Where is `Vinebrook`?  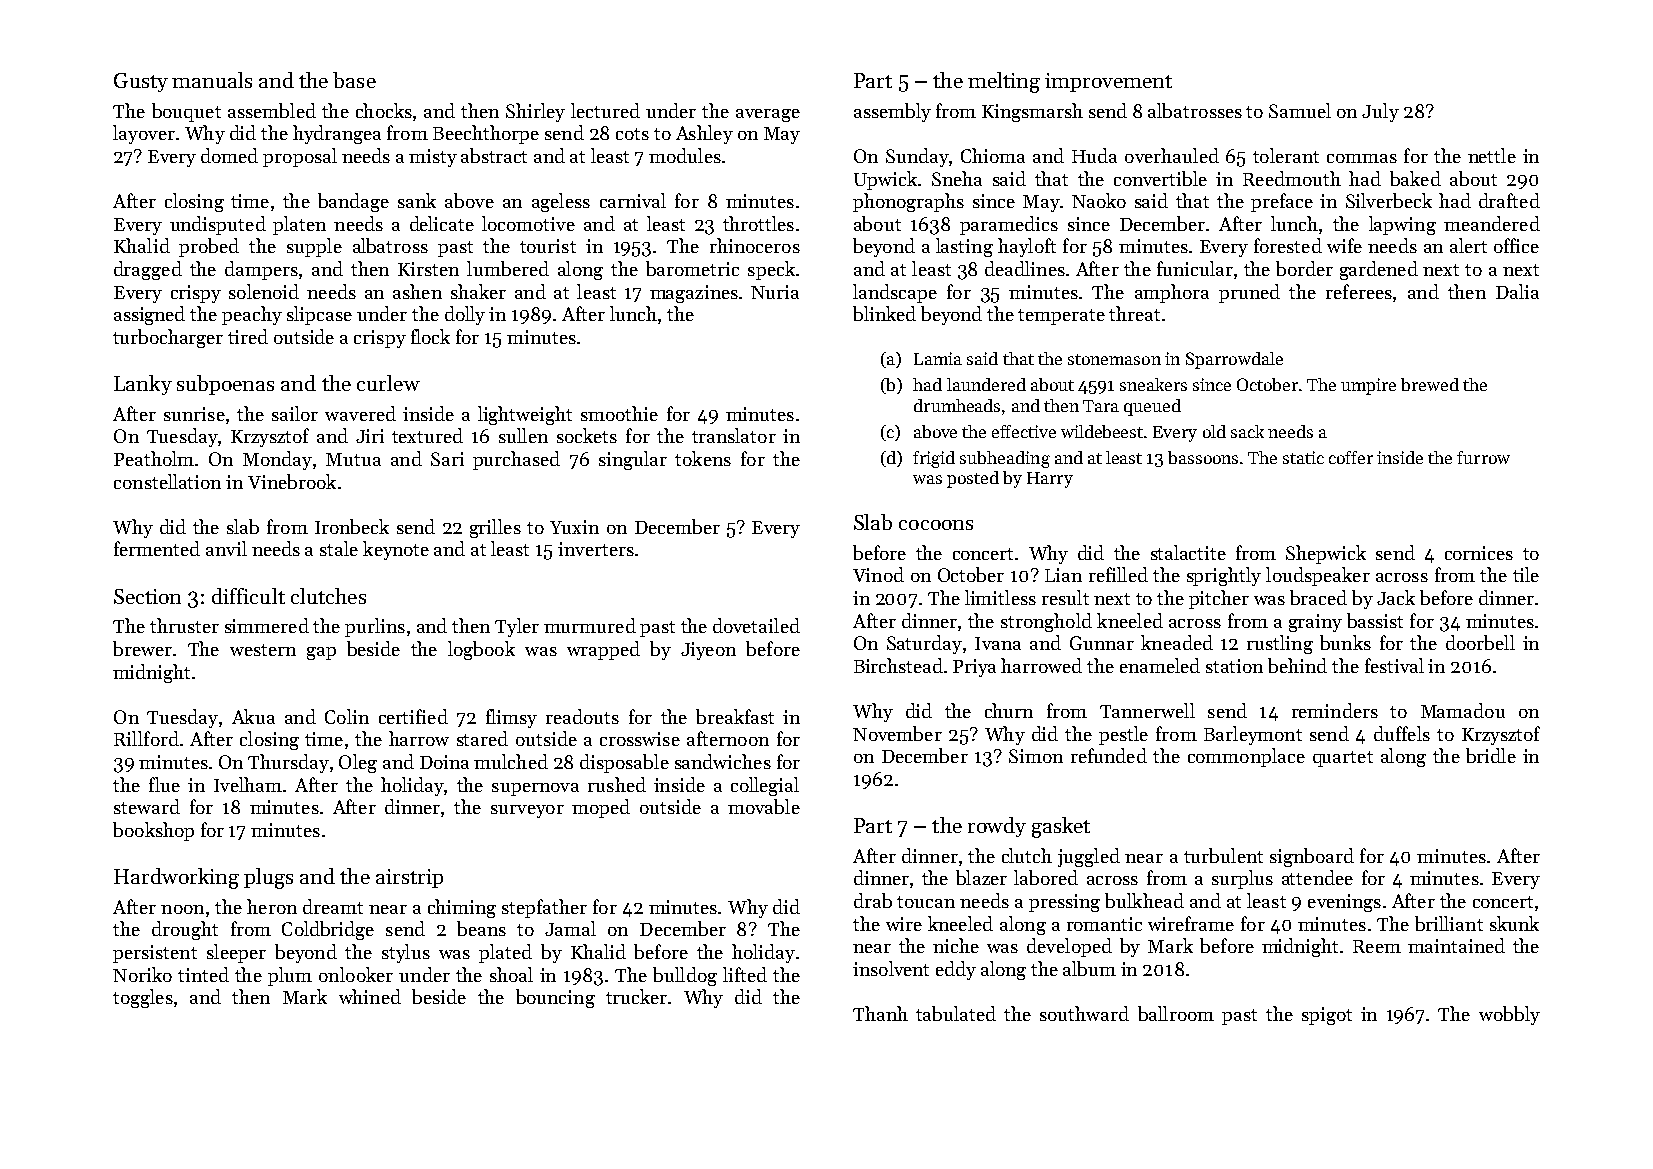
Vinebrook is located at coordinates (292, 481).
